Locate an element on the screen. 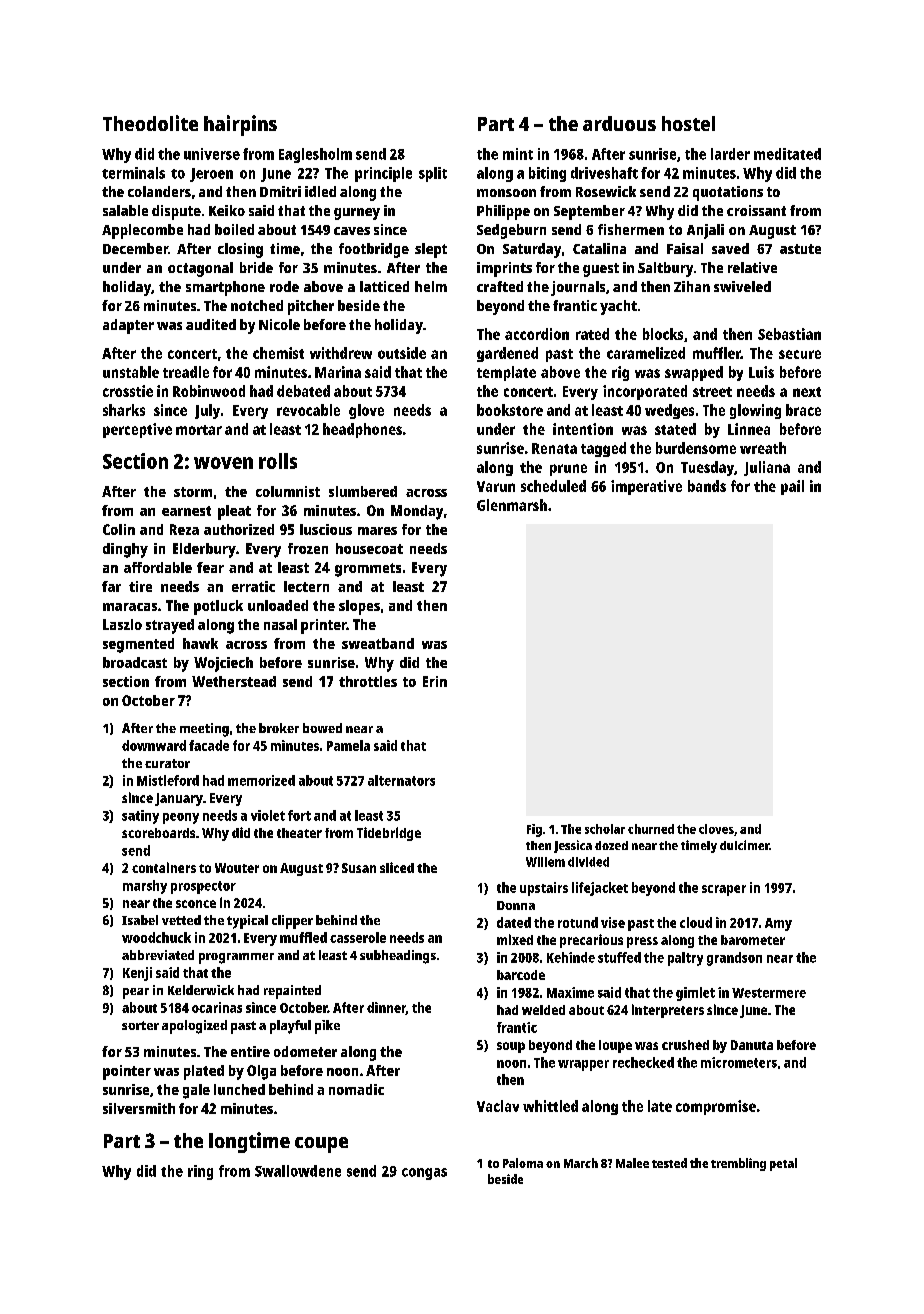  Applecombe is located at coordinates (142, 231).
